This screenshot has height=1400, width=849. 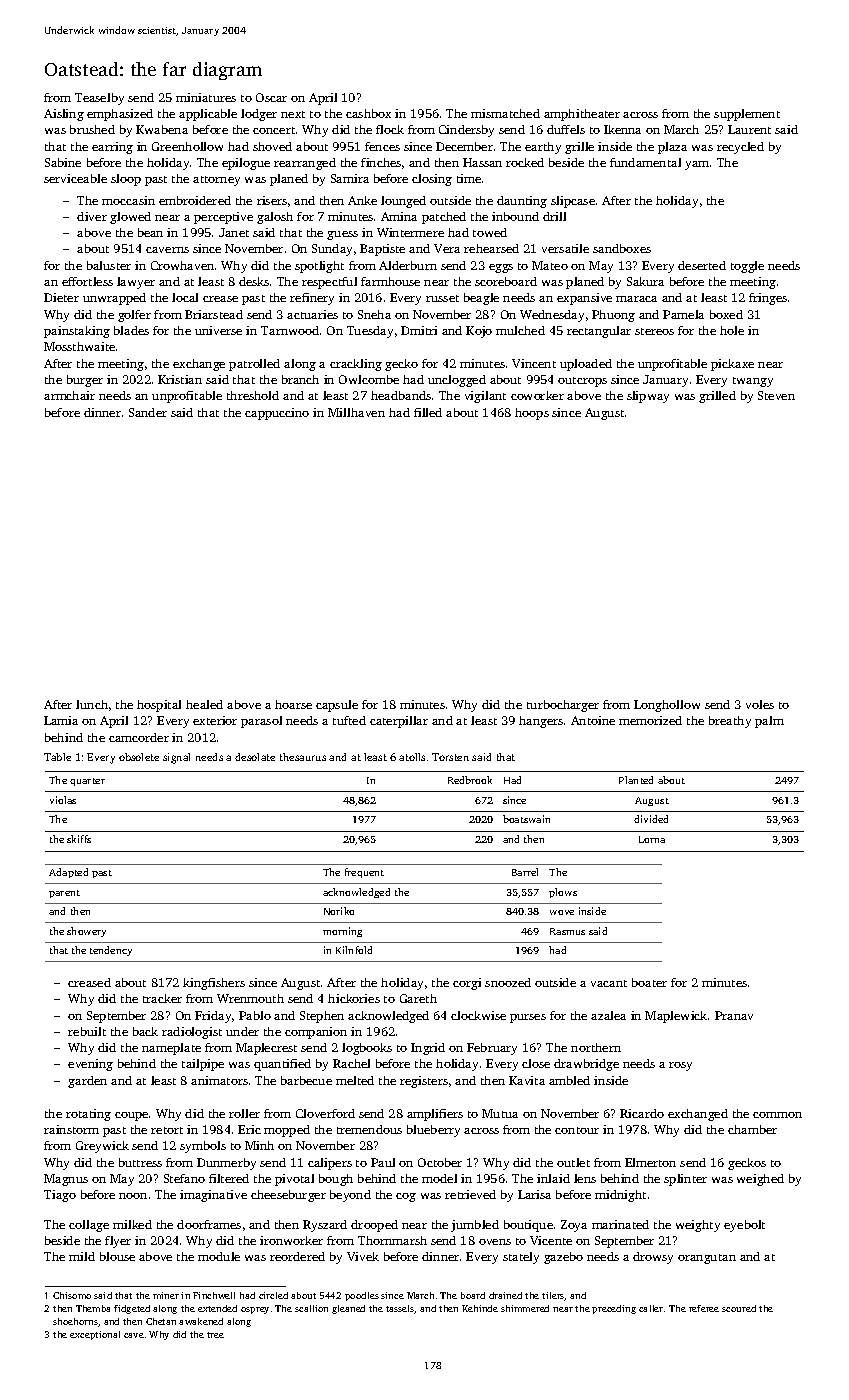 What do you see at coordinates (69, 395) in the screenshot?
I see `armchair` at bounding box center [69, 395].
